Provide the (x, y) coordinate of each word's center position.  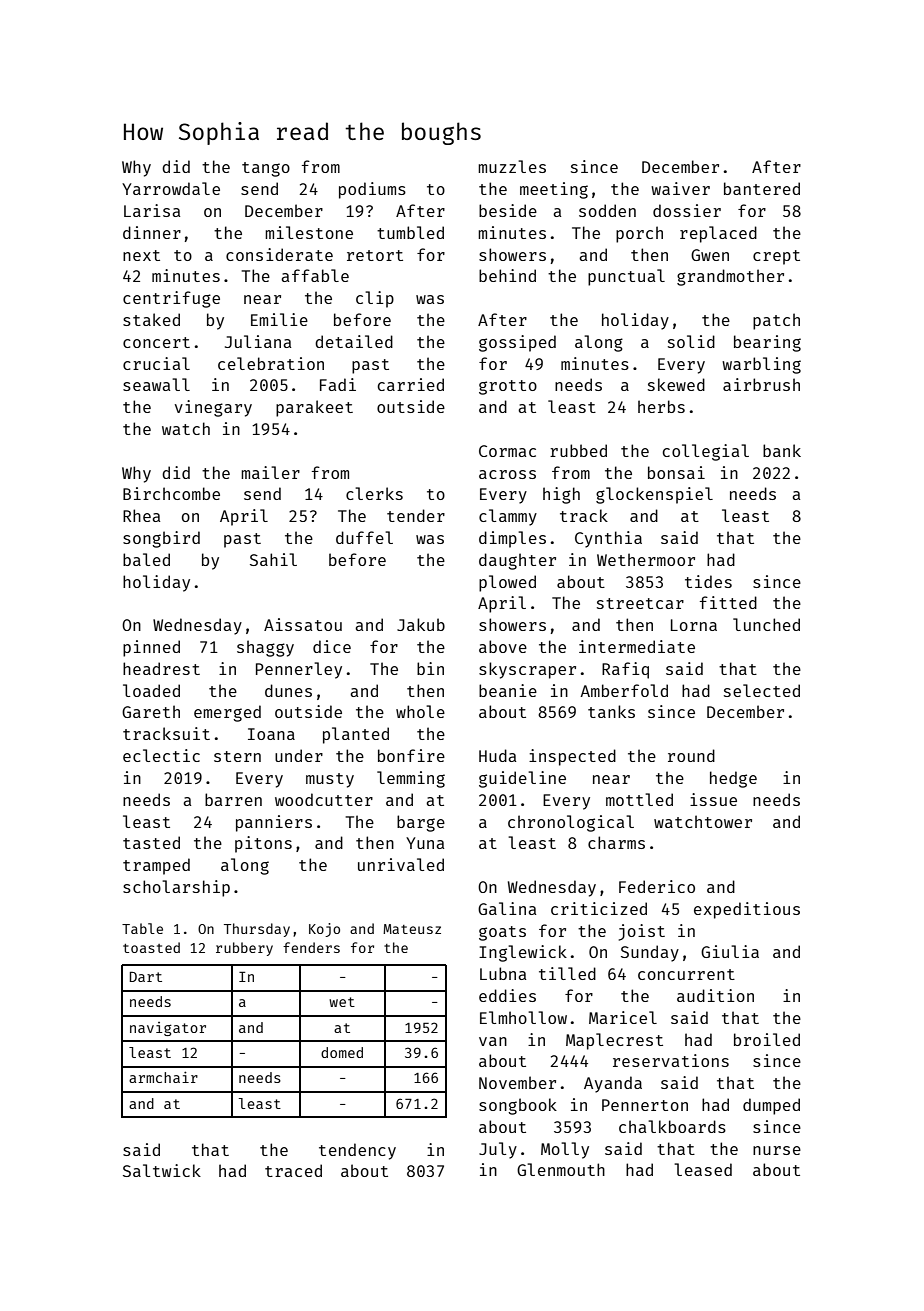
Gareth (151, 711)
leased (703, 1169)
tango (266, 169)
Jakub (421, 624)
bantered (762, 188)
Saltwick (162, 1170)
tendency (357, 1151)
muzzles (512, 166)
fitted (728, 602)
